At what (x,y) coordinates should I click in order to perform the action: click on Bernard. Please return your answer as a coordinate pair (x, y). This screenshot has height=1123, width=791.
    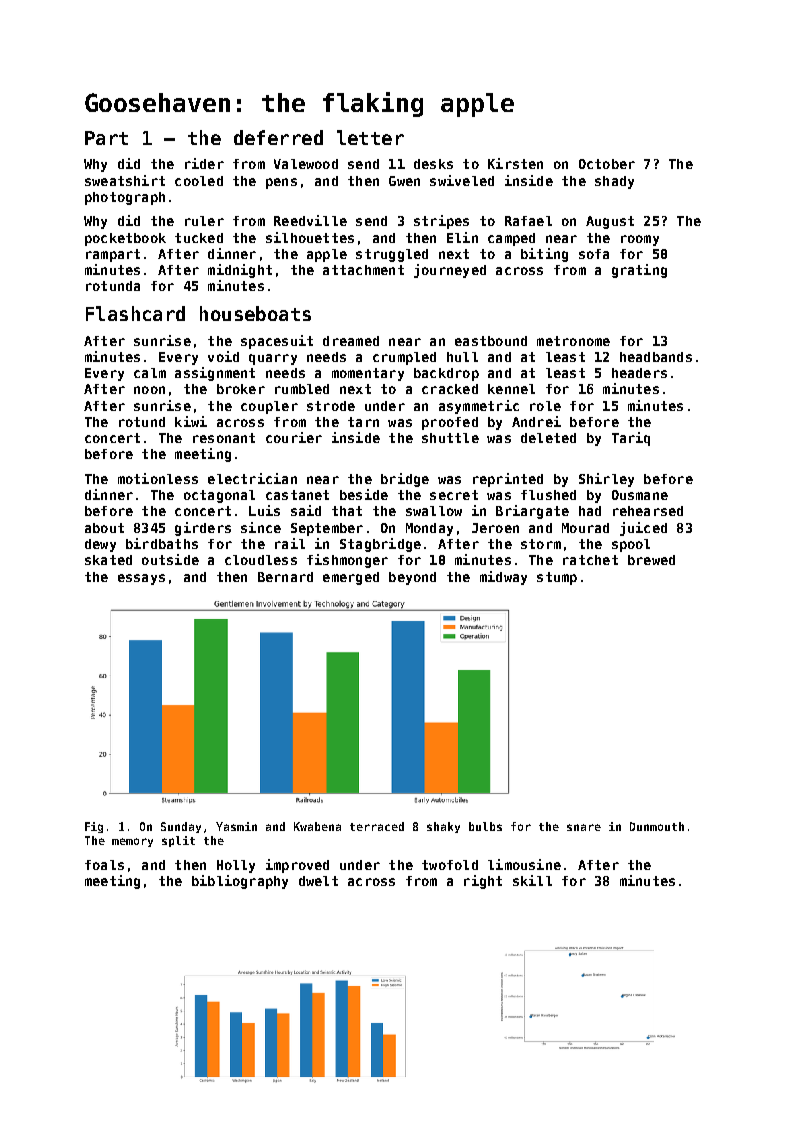
    Looking at the image, I should click on (285, 577).
